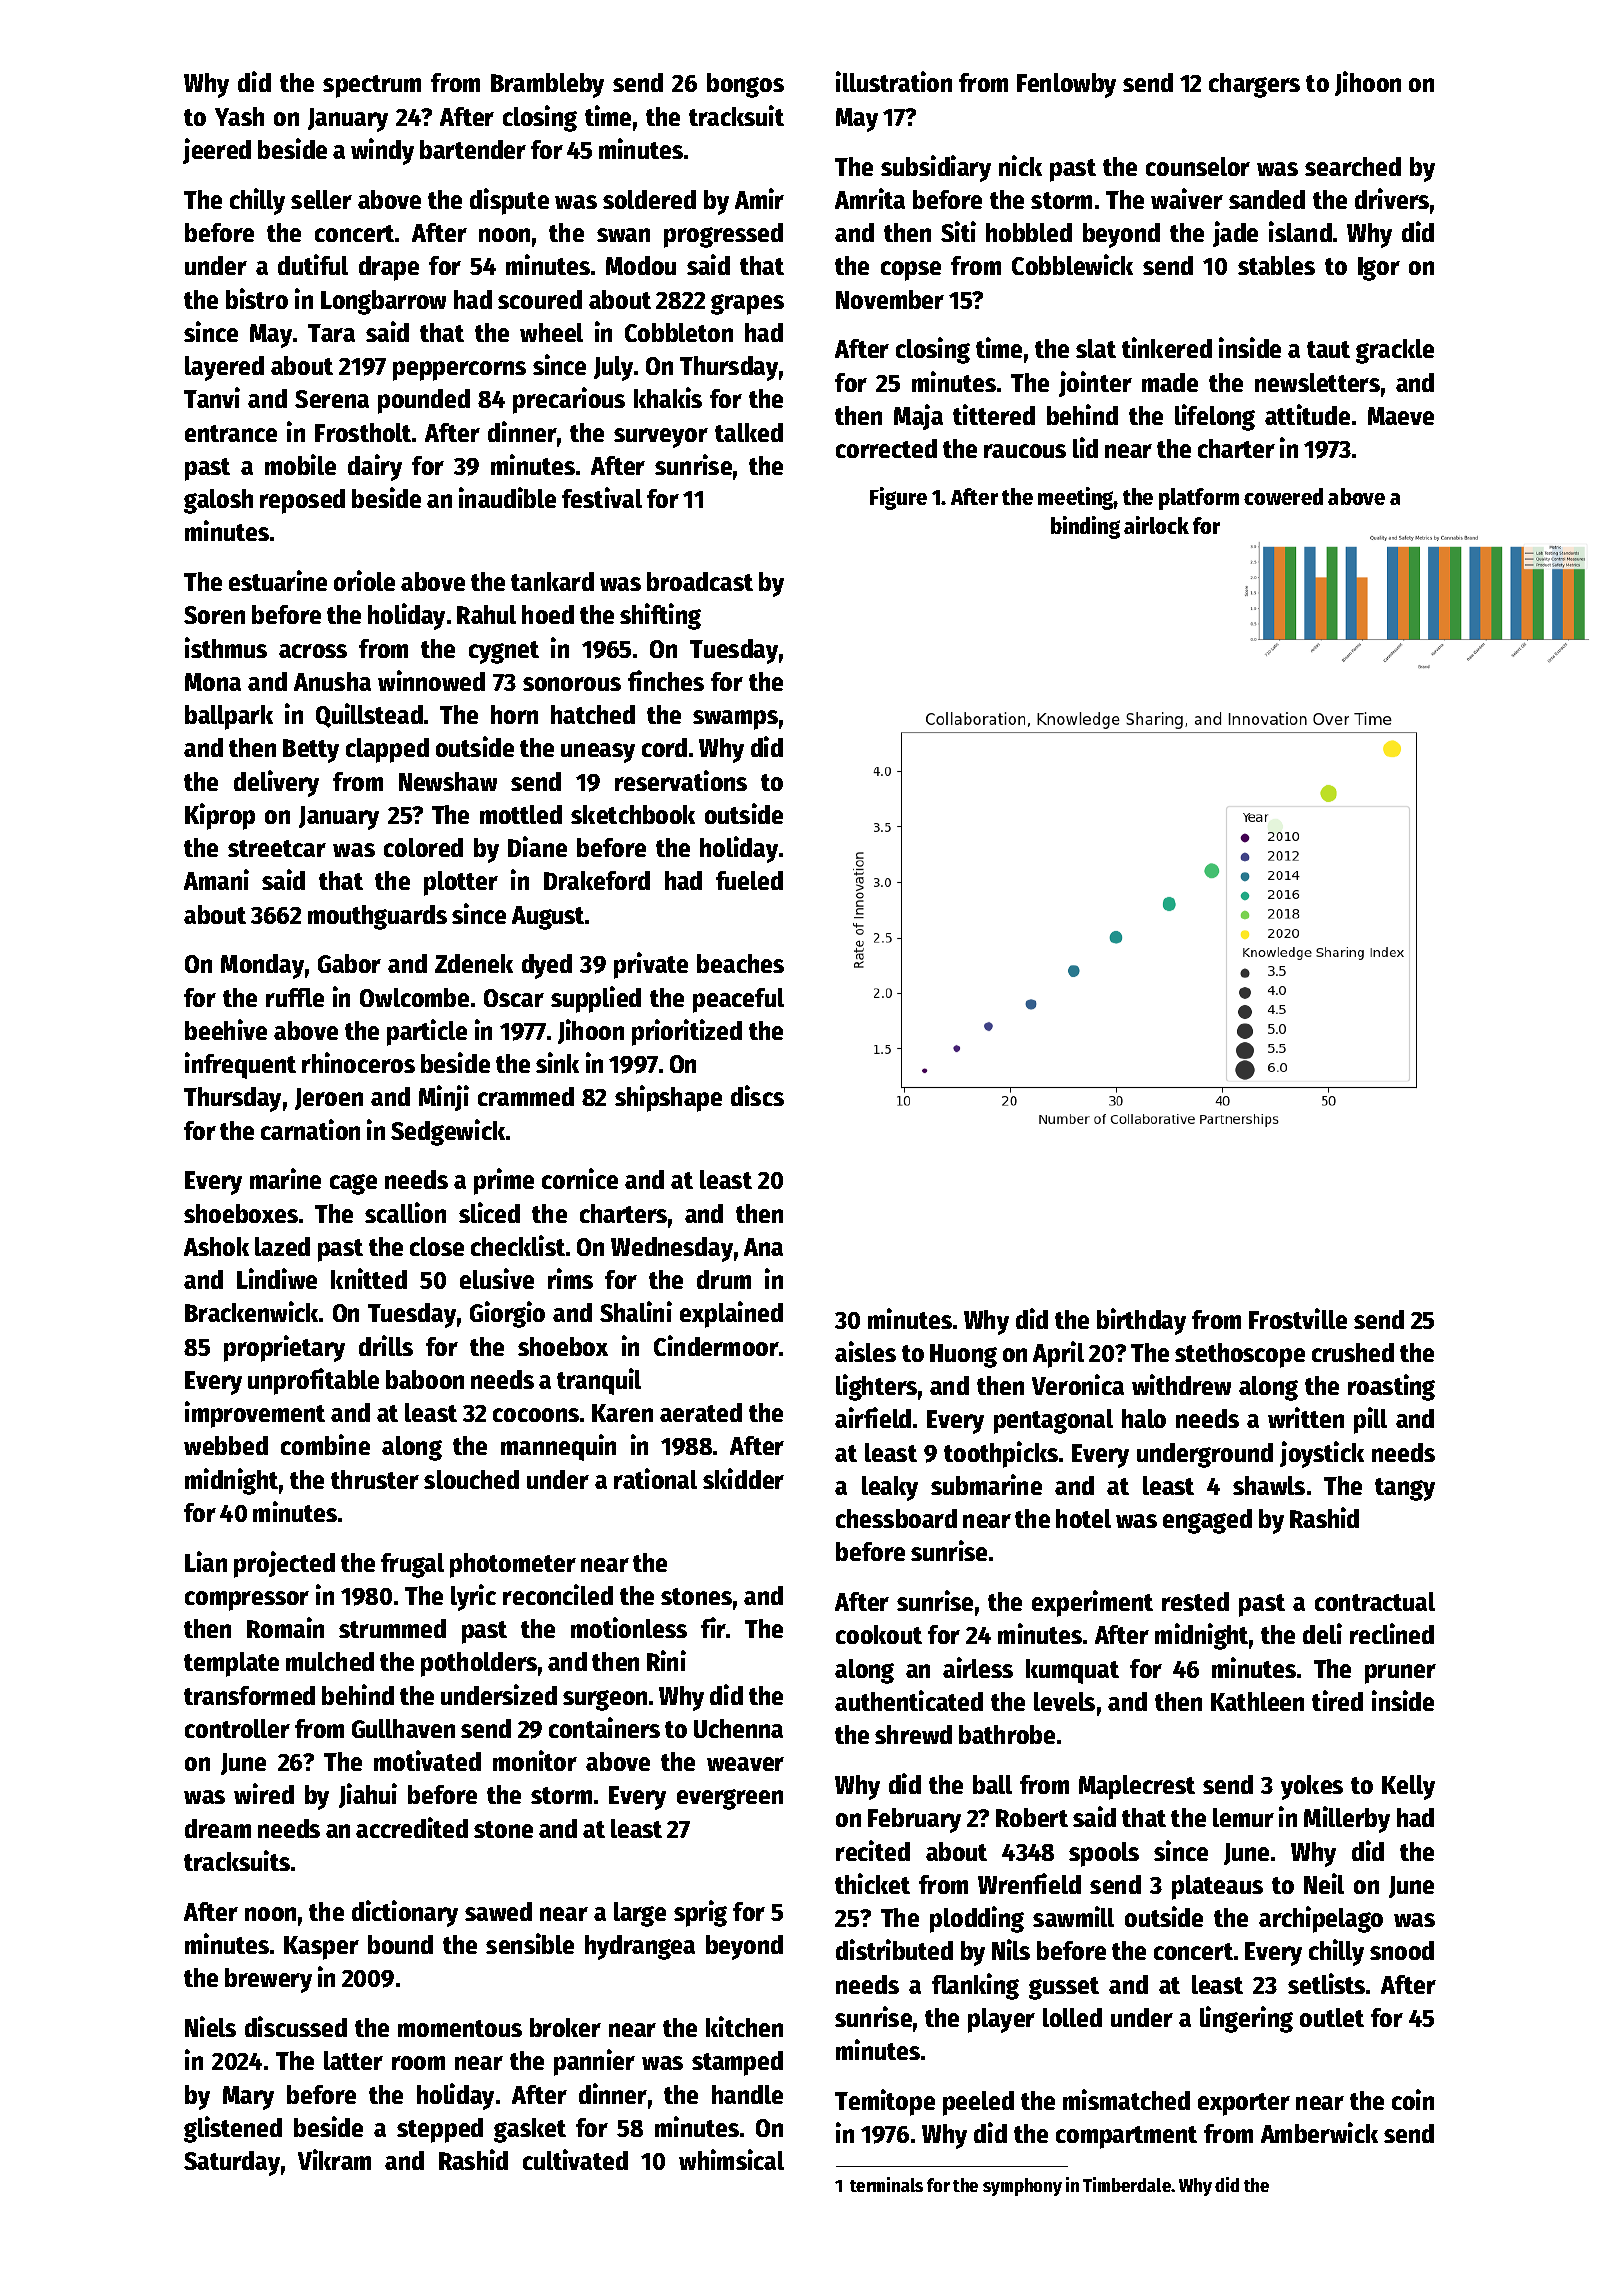 The height and width of the screenshot is (2292, 1620). Describe the element at coordinates (749, 880) in the screenshot. I see `fueled` at that location.
